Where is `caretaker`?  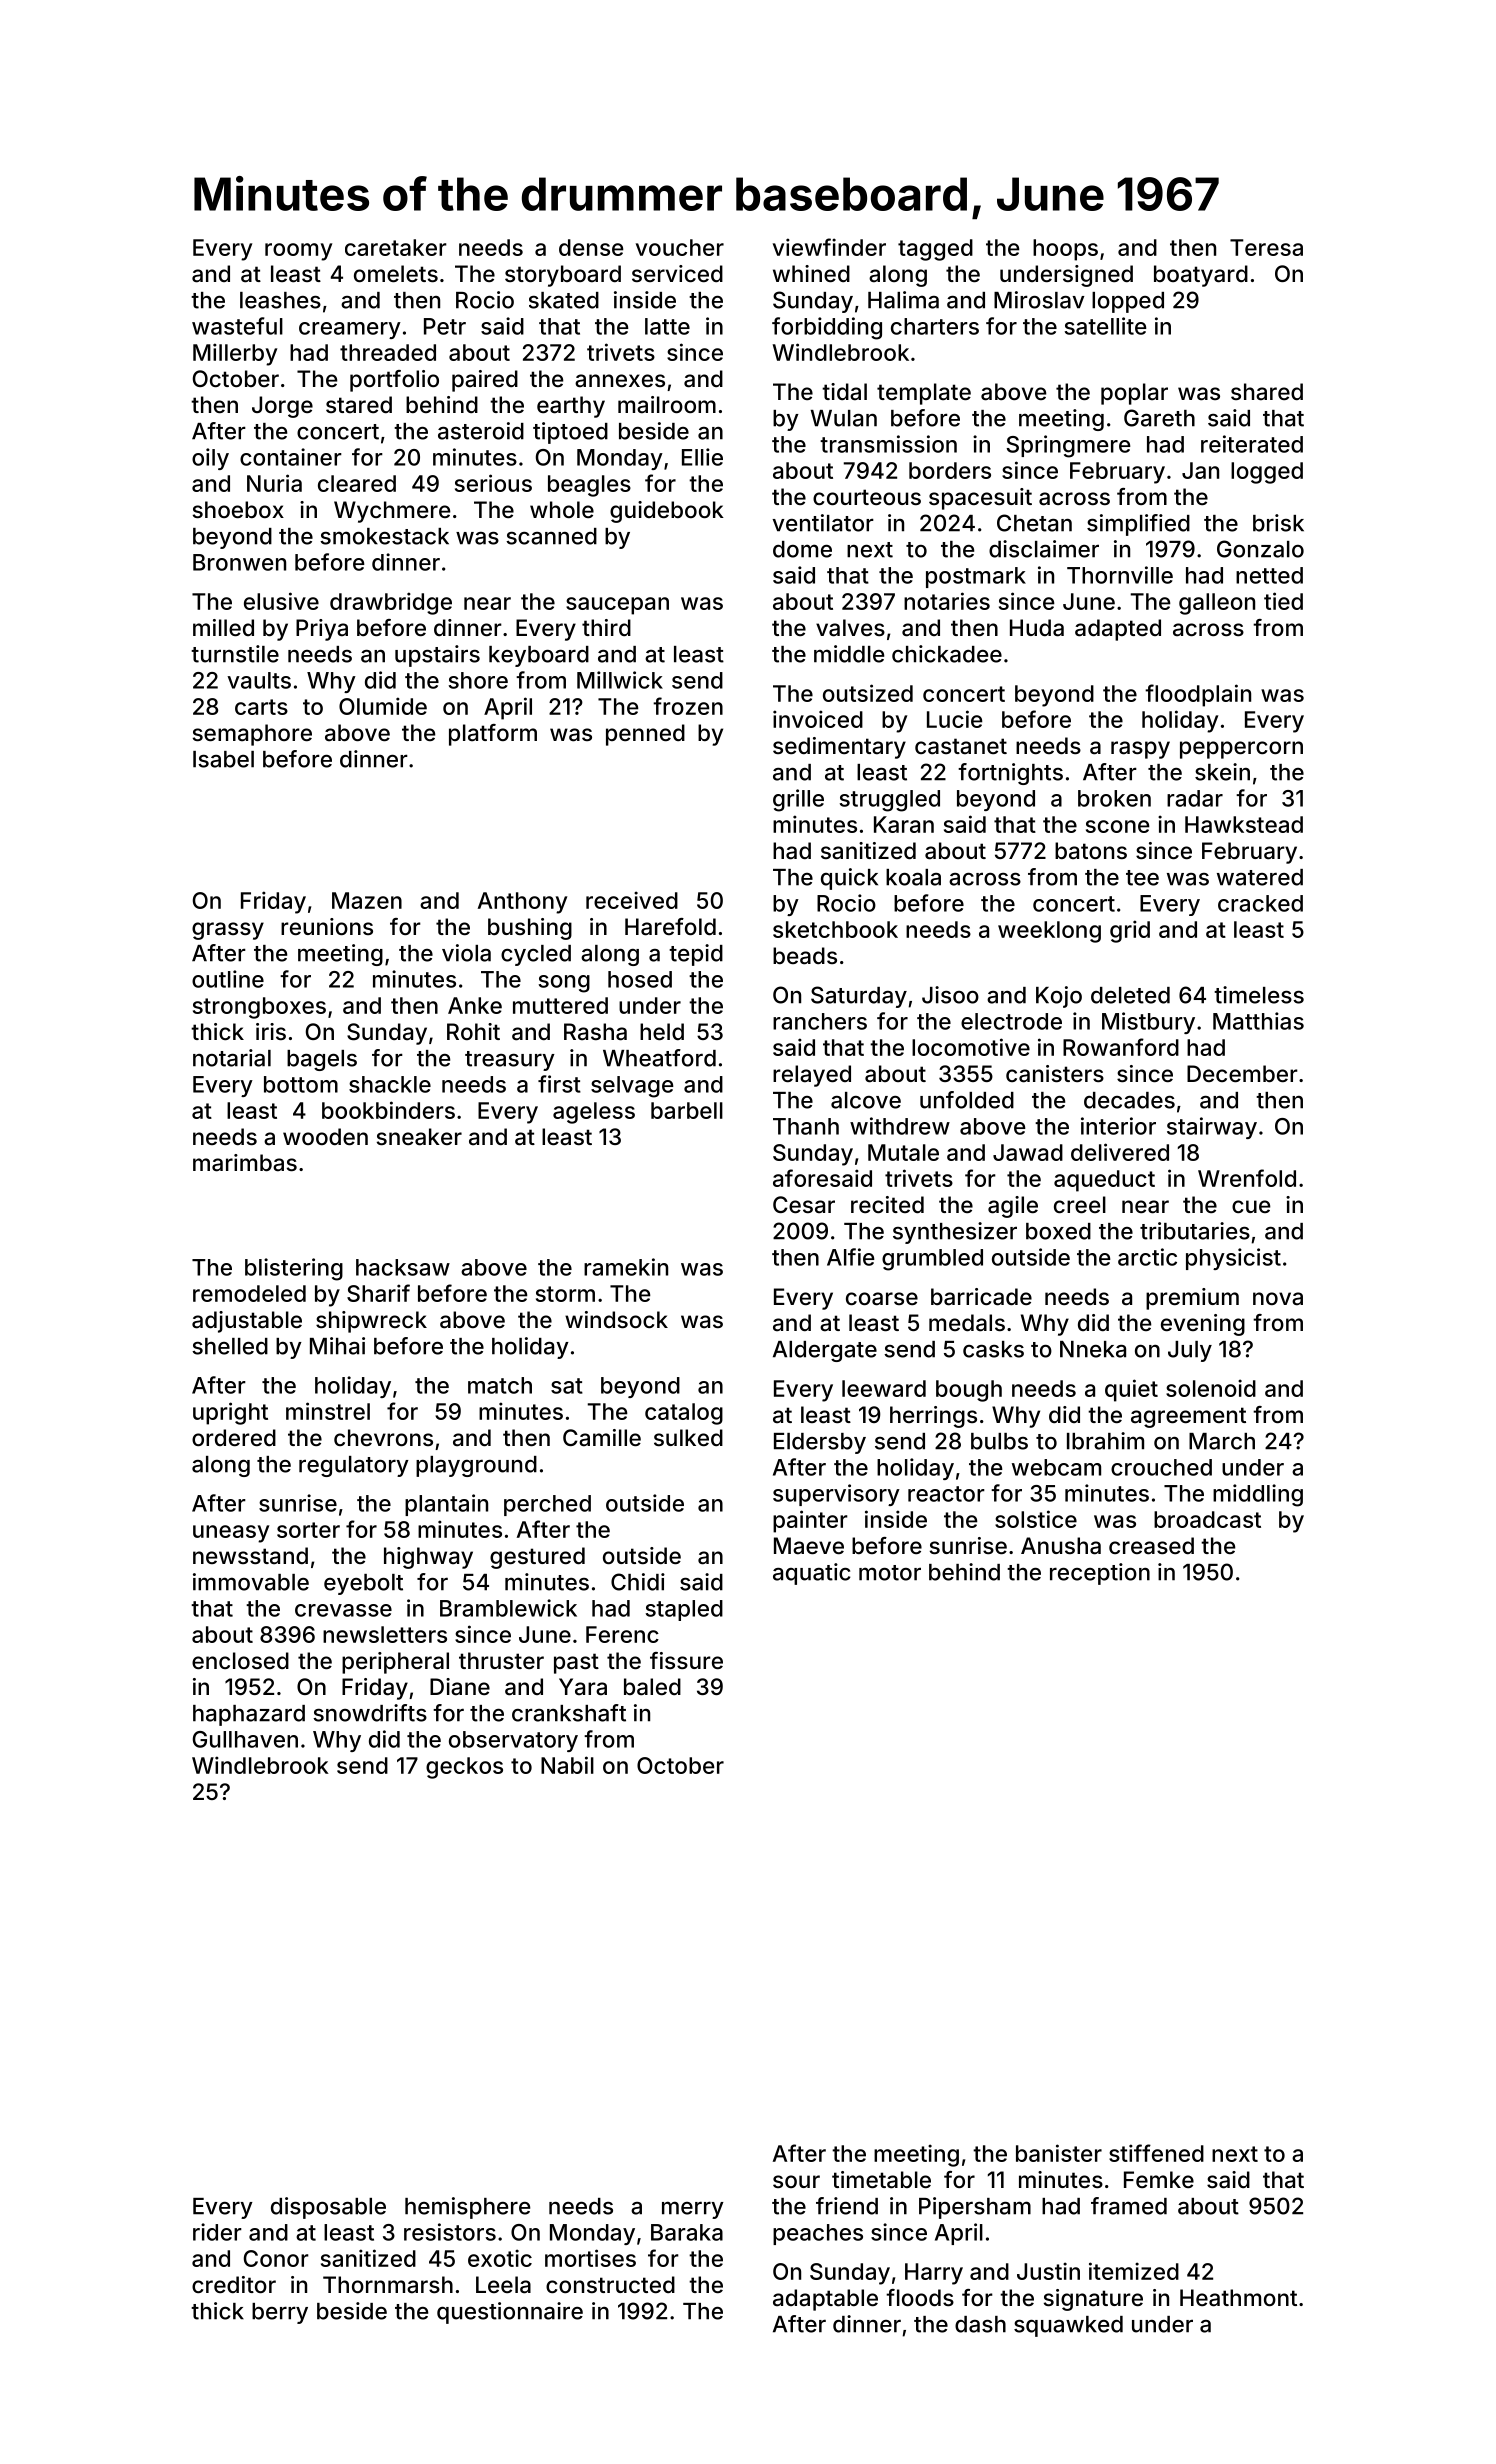 caretaker is located at coordinates (396, 247).
